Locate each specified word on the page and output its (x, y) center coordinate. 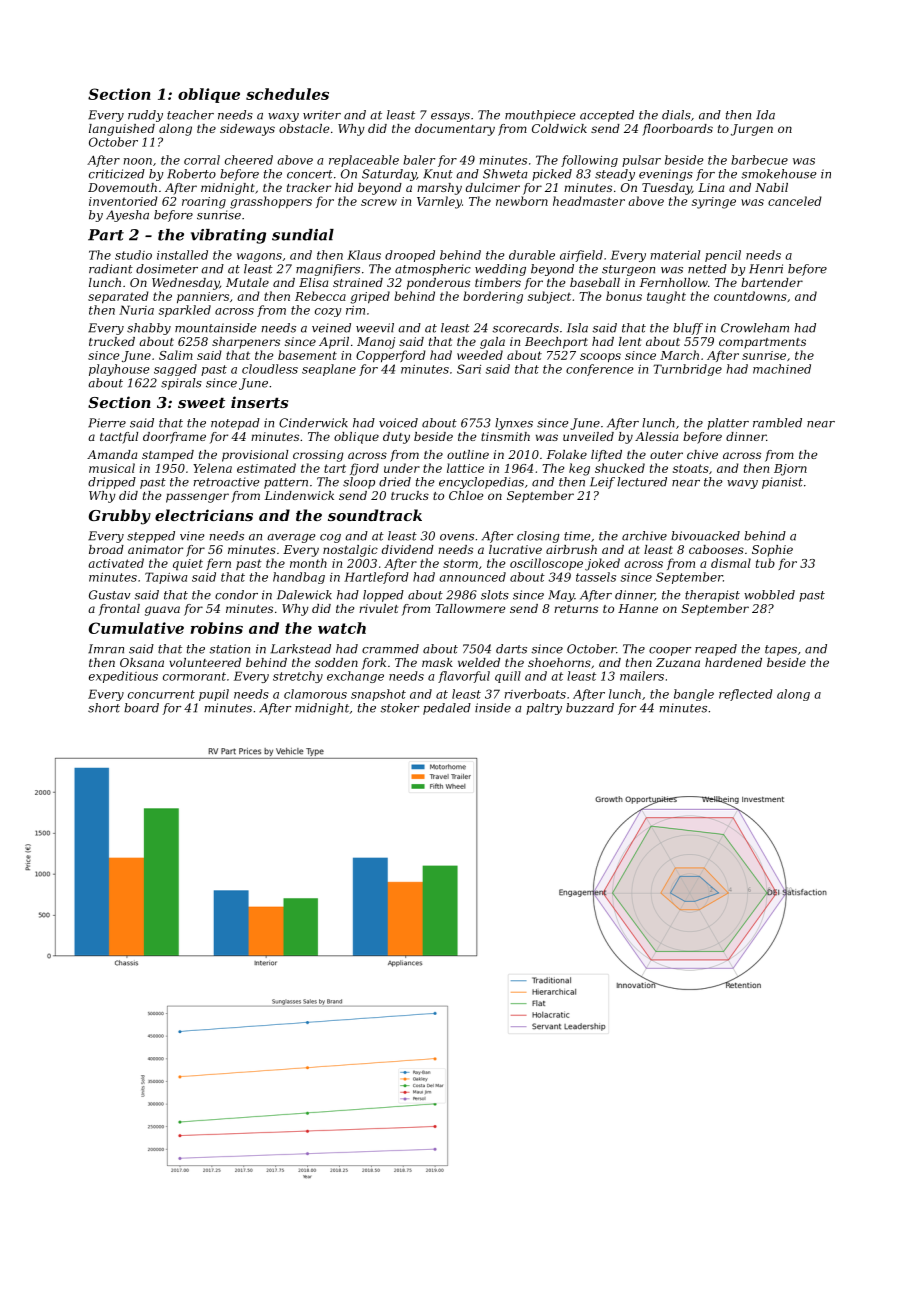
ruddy (145, 116)
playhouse (119, 370)
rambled (777, 423)
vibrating (228, 236)
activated (116, 563)
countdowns (750, 296)
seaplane (329, 370)
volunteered (205, 662)
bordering (493, 297)
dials (676, 115)
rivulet (378, 608)
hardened (733, 662)
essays (450, 117)
